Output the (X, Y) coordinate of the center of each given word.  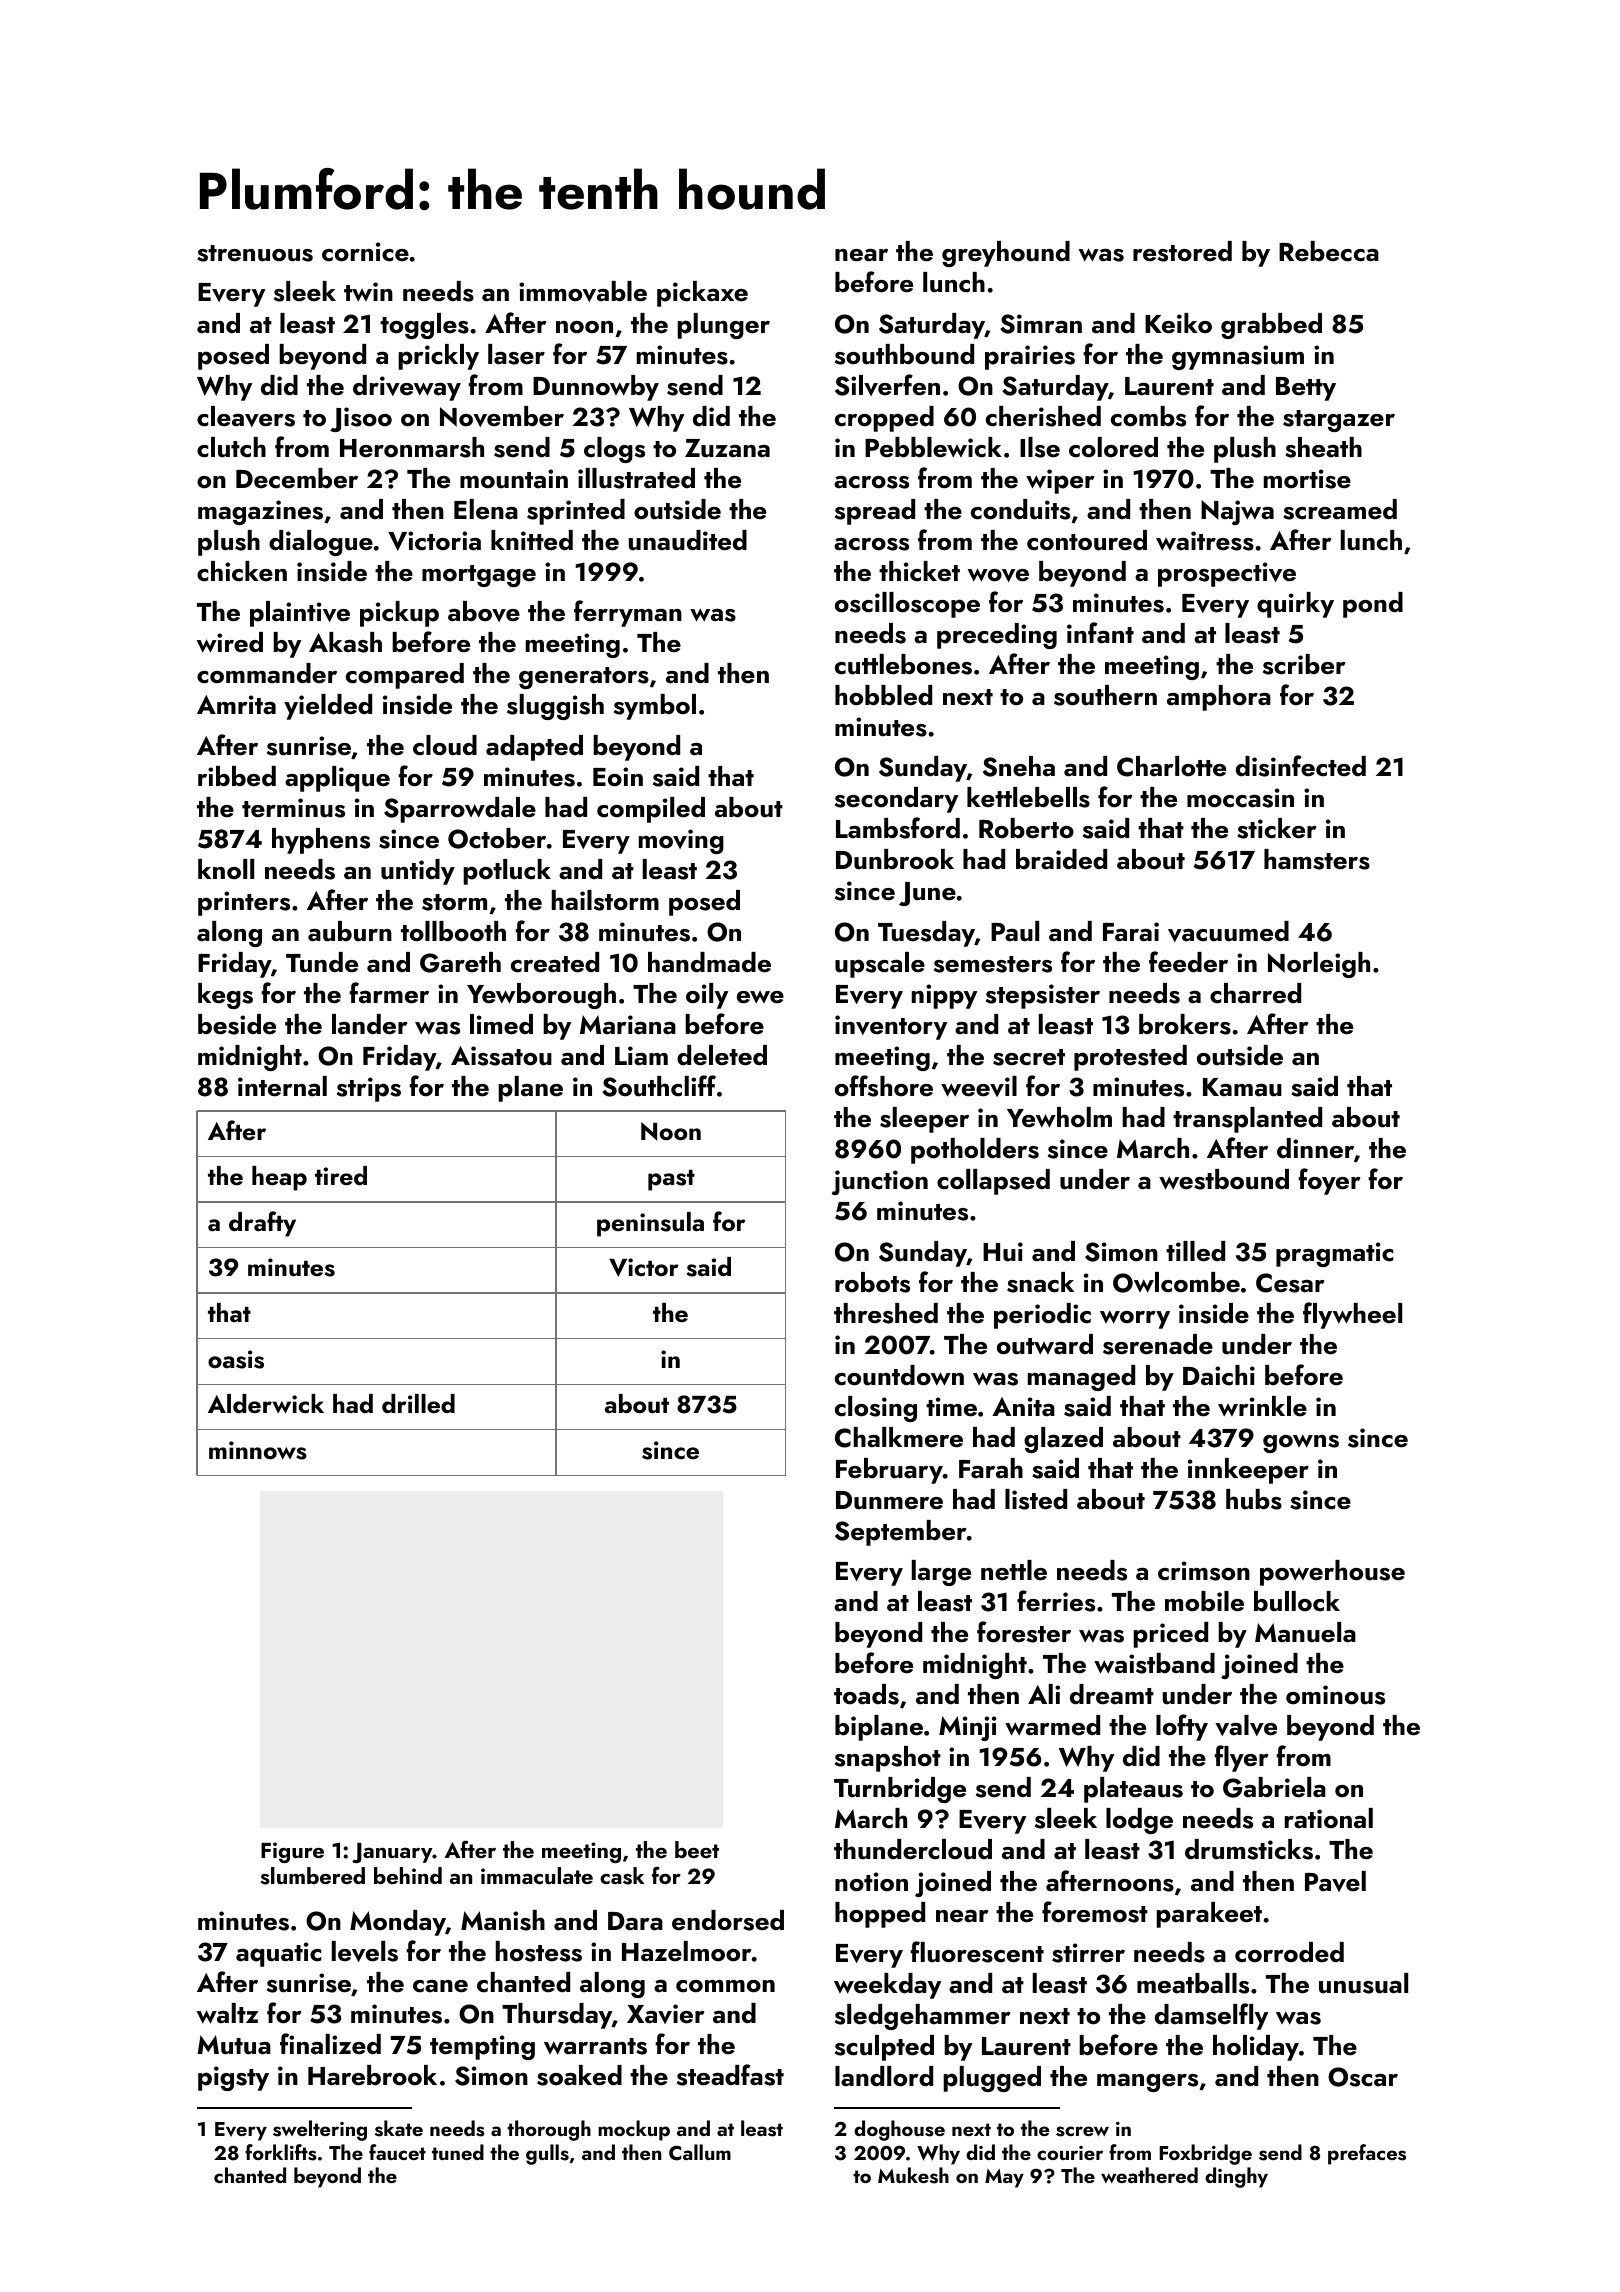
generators (584, 678)
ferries (1056, 1601)
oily (707, 996)
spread (875, 512)
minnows (258, 1450)
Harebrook (372, 2075)
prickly (438, 357)
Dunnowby (596, 388)
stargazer (1339, 421)
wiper (1060, 481)
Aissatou (501, 1056)
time (951, 1407)
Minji (968, 1728)
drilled (418, 1403)
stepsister (1043, 996)
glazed (1063, 1440)
